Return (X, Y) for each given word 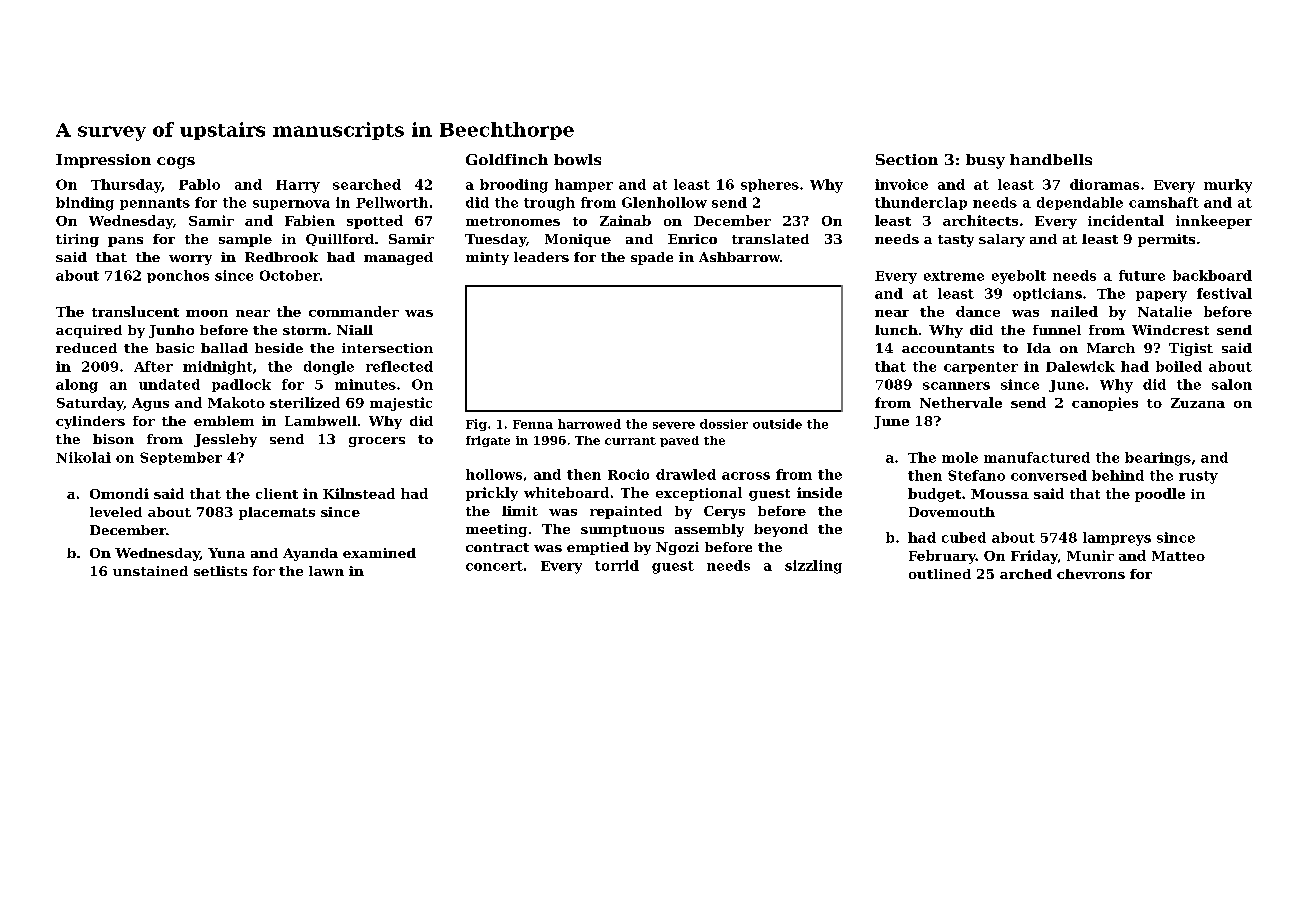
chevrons (1091, 574)
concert (494, 566)
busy (985, 161)
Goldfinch (507, 159)
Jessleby (225, 440)
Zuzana (1198, 403)
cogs (176, 163)
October (290, 275)
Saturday (90, 404)
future (1142, 275)
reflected (399, 366)
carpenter (981, 368)
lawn (326, 571)
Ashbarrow (739, 257)
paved (679, 441)
